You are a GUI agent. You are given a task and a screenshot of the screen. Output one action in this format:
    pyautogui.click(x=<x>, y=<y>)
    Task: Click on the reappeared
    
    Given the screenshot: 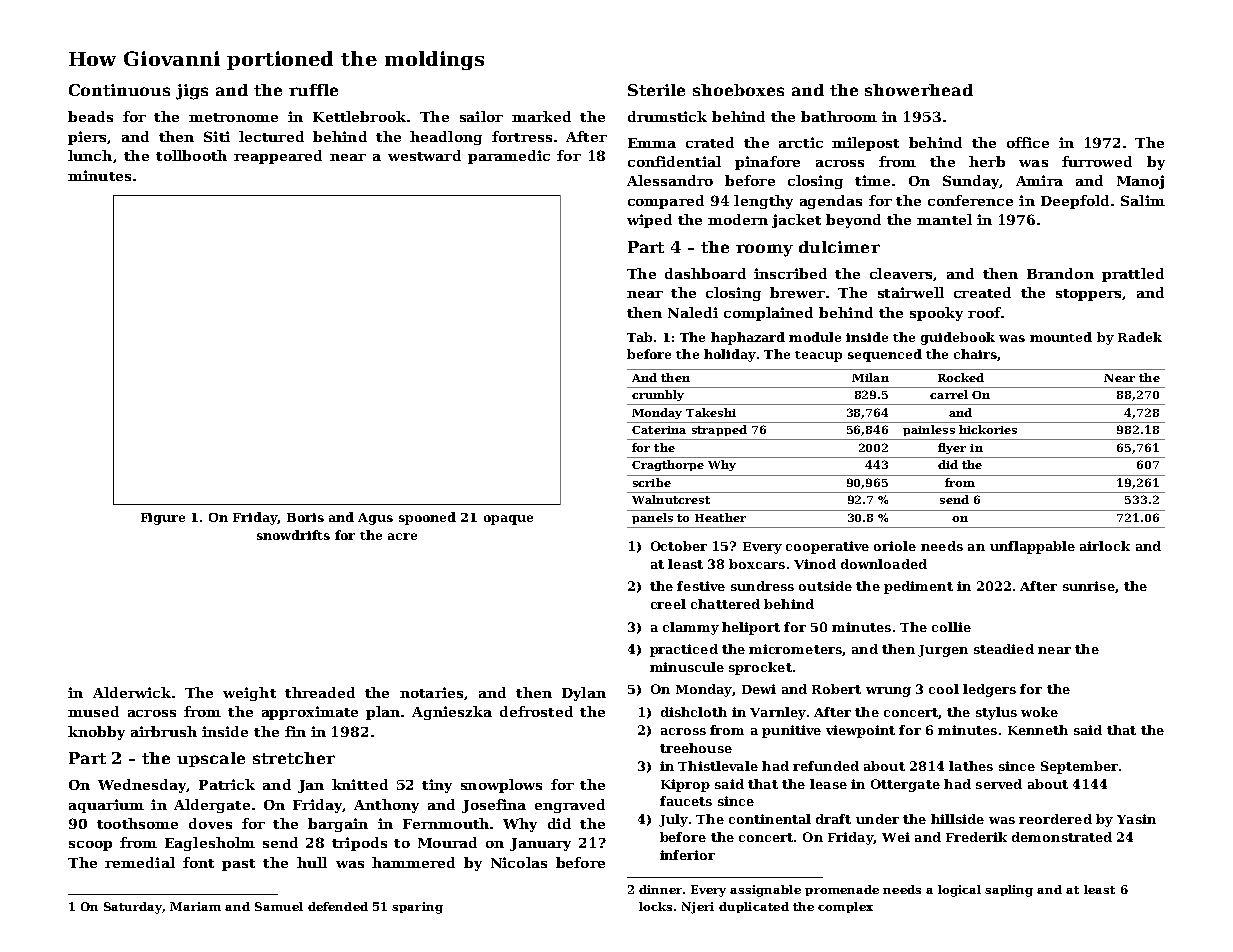 What is the action you would take?
    pyautogui.click(x=278, y=157)
